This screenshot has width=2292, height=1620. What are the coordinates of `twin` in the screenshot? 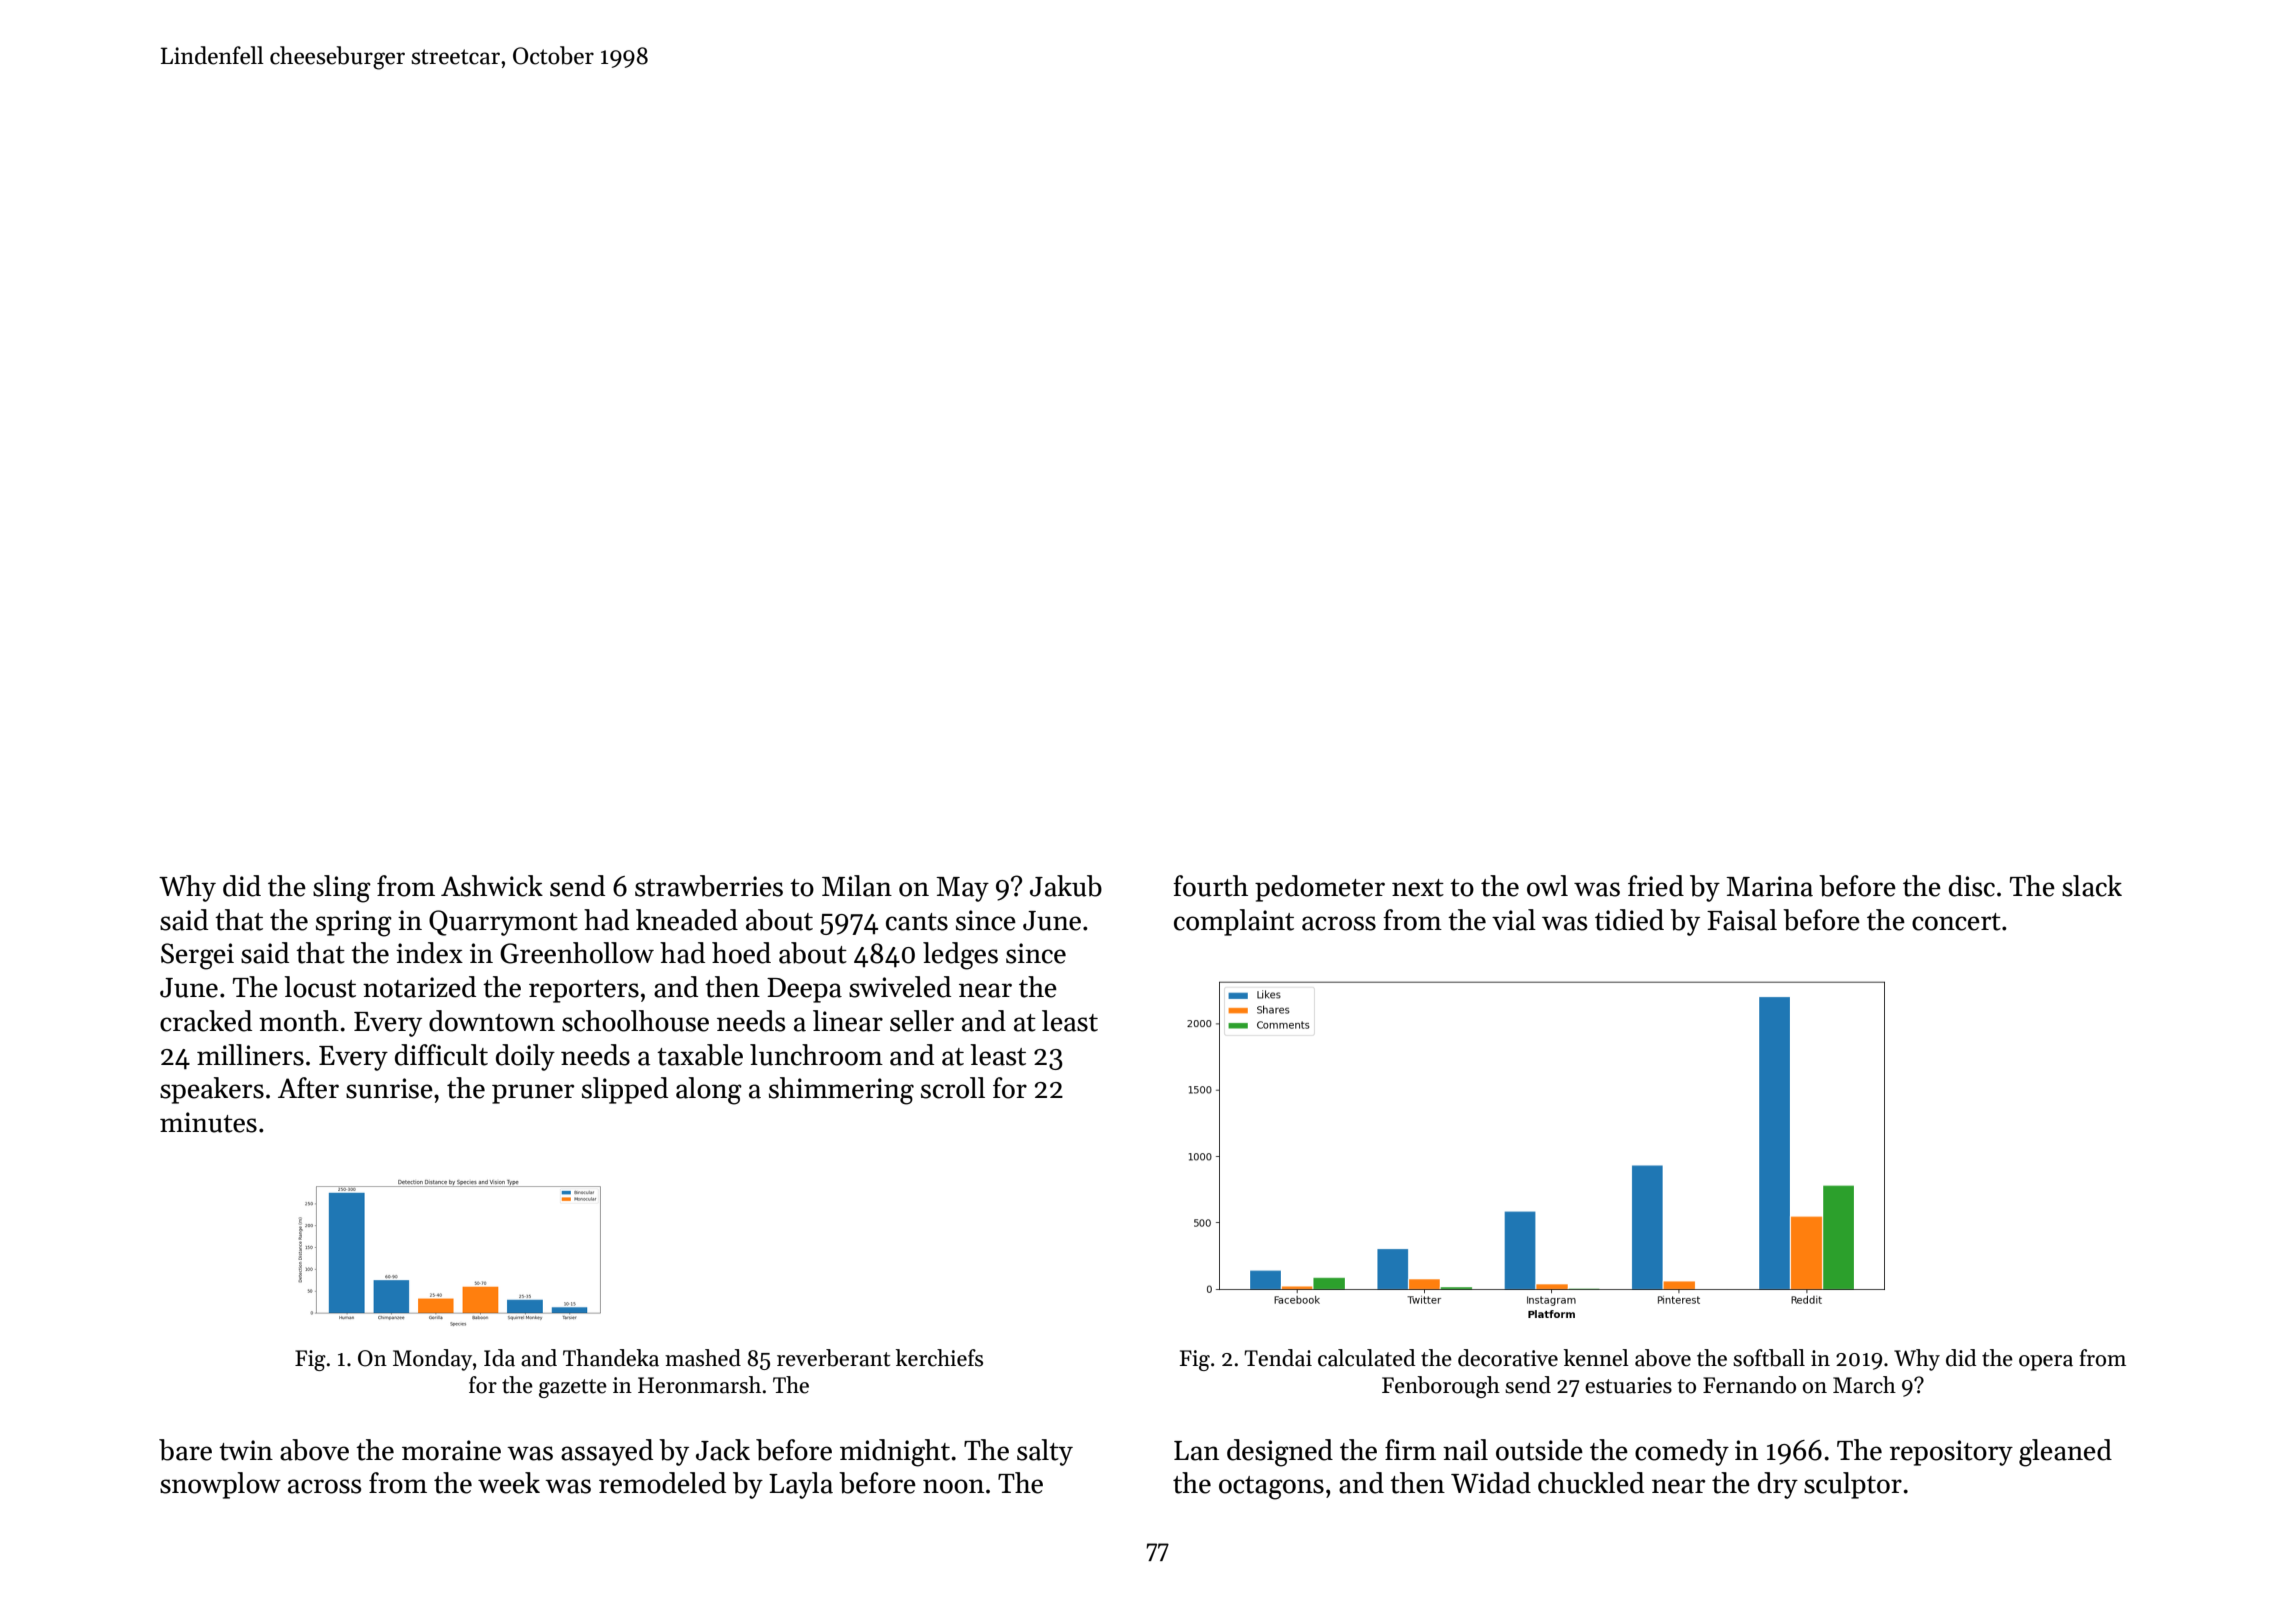 It's located at (246, 1450).
